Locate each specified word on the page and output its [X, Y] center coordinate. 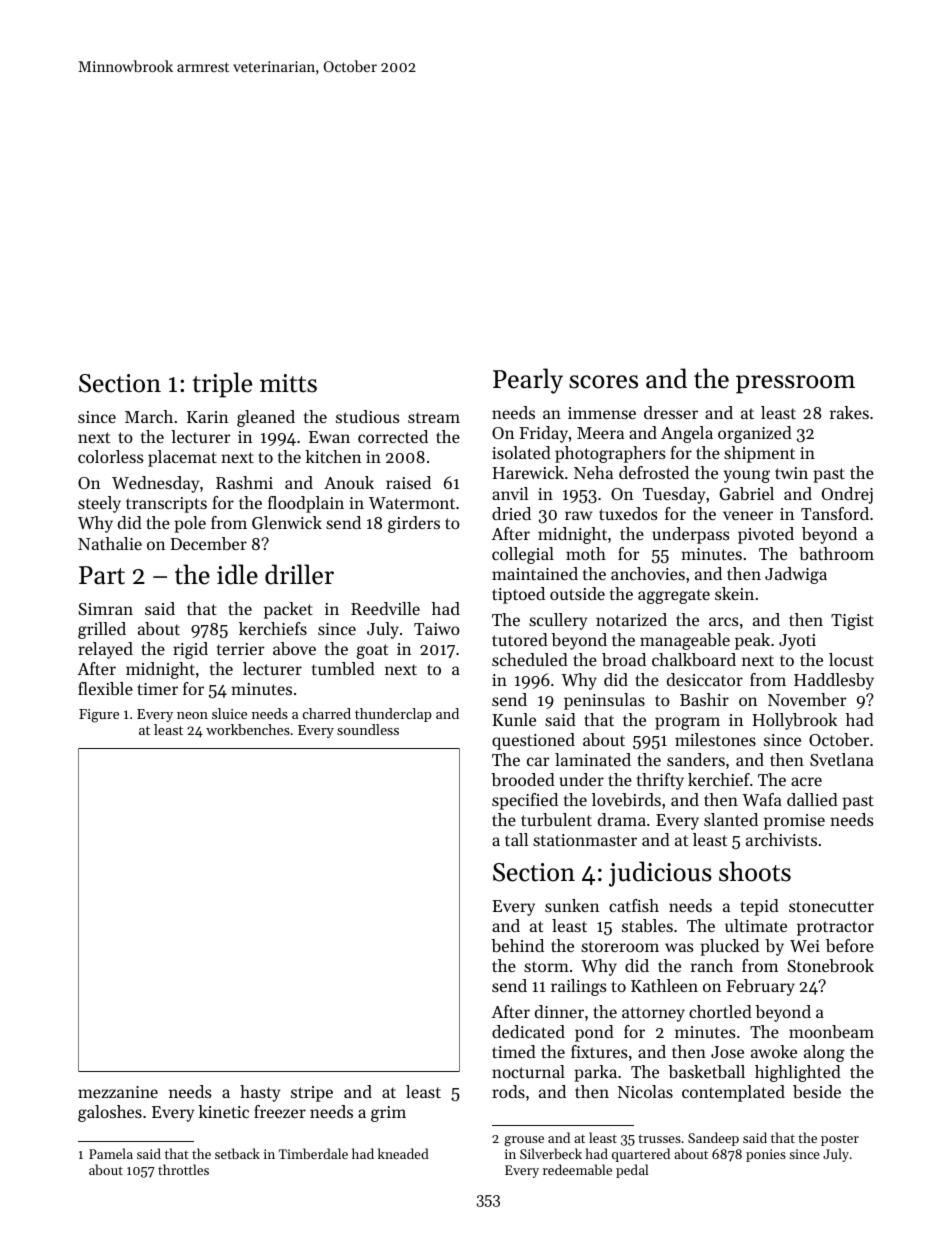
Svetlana [842, 759]
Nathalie [110, 543]
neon [192, 715]
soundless [368, 729]
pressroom [795, 384]
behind [517, 945]
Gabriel [746, 493]
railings [579, 987]
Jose [727, 1052]
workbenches [248, 729]
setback [237, 1153]
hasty [260, 1093]
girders [414, 524]
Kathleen [664, 985]
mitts [288, 383]
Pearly [528, 381]
